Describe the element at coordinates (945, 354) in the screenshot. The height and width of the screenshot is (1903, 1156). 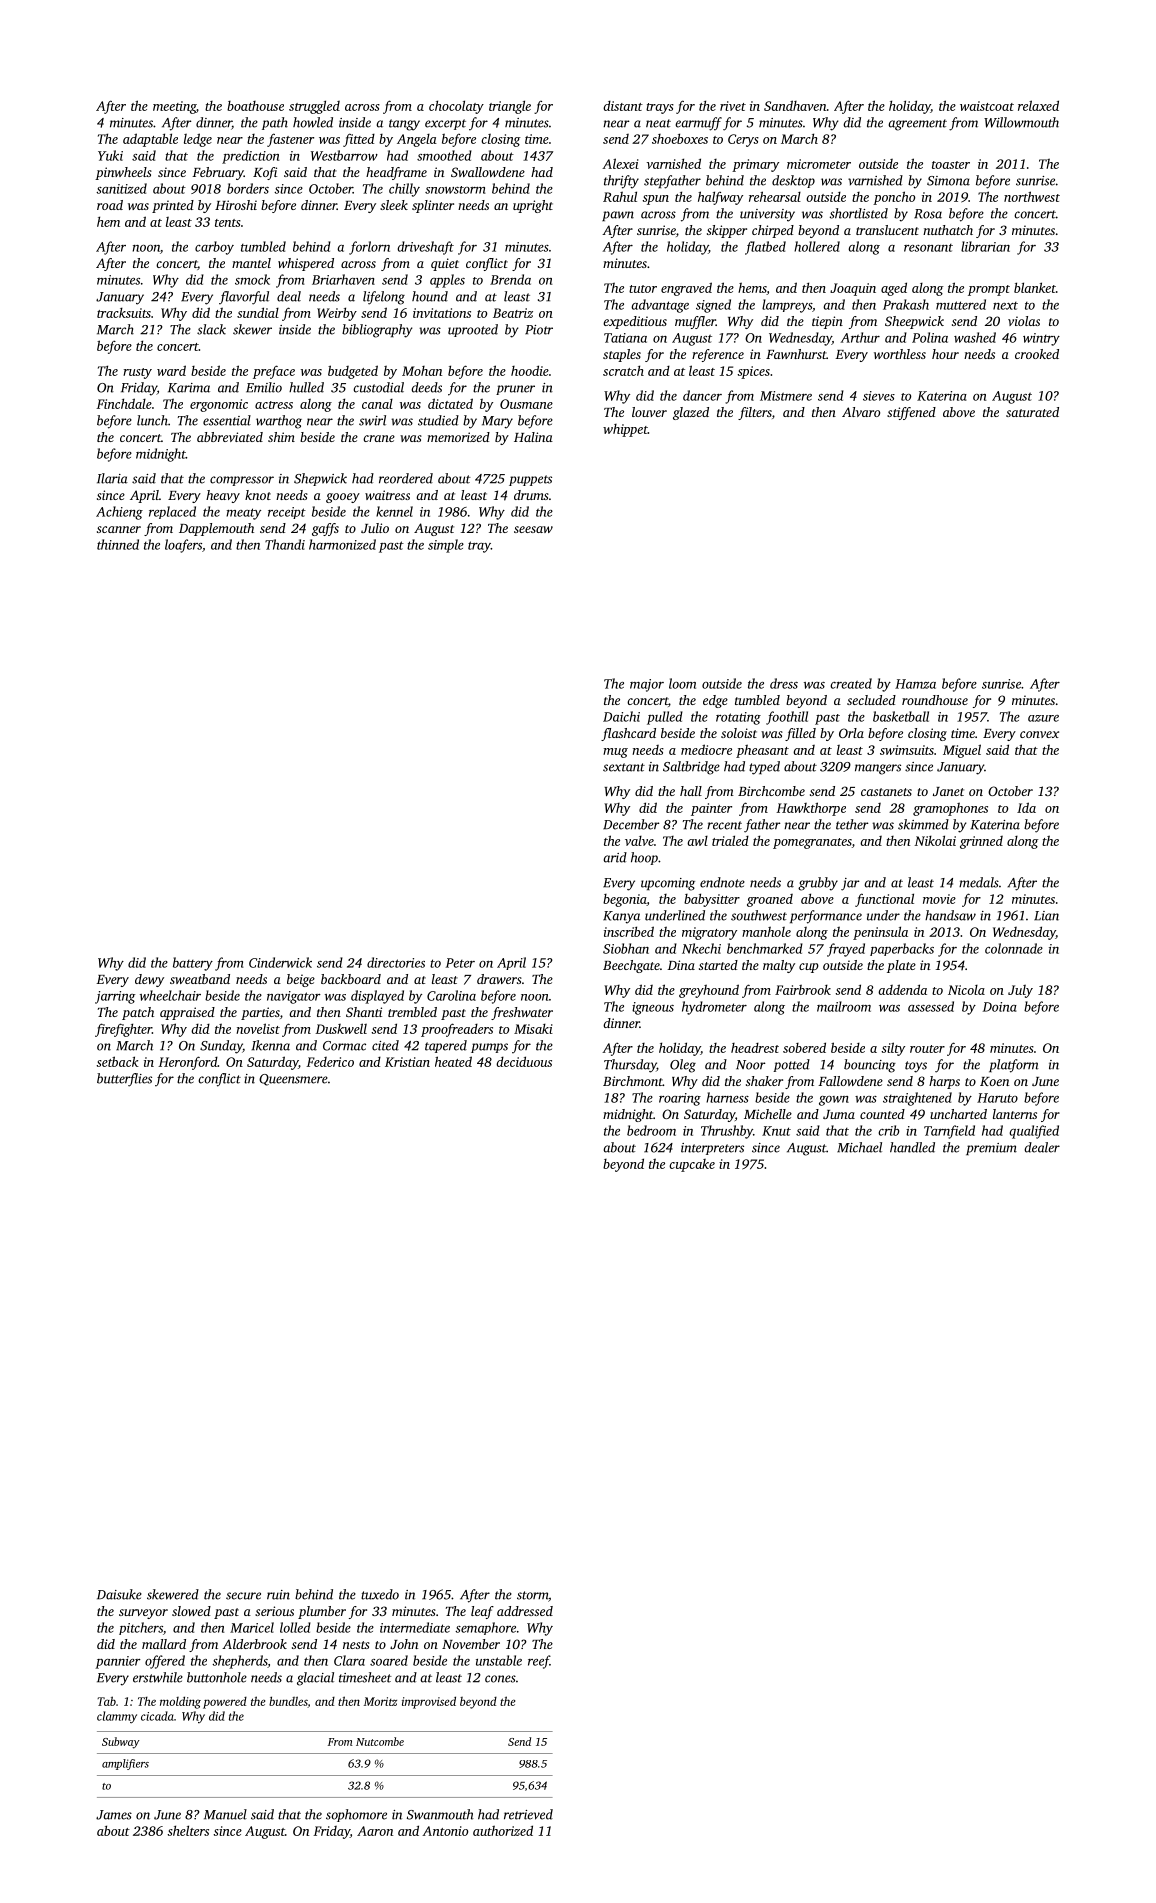
I see `hour` at that location.
